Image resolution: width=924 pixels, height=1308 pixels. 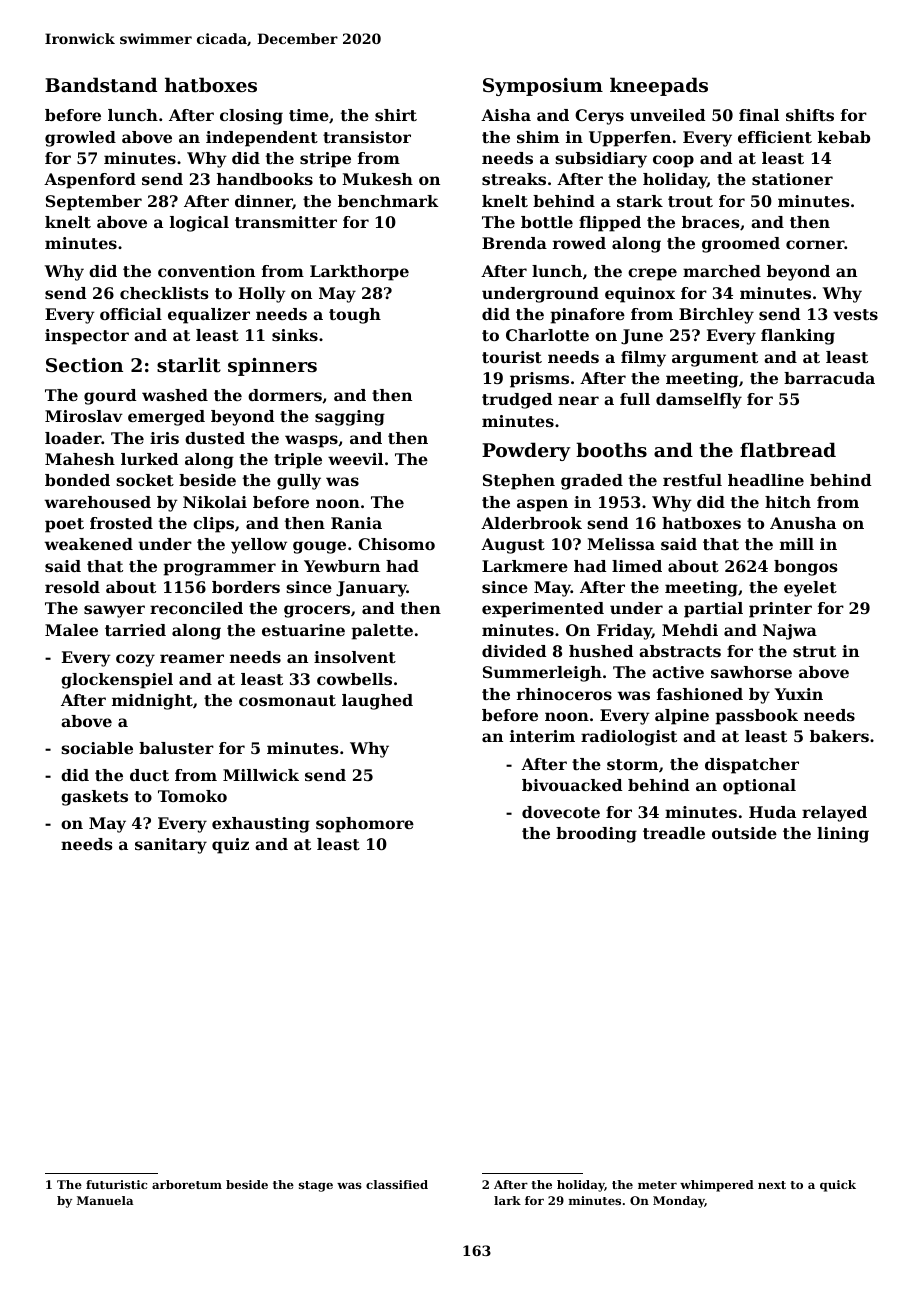 What do you see at coordinates (839, 736) in the screenshot?
I see `bakers` at bounding box center [839, 736].
